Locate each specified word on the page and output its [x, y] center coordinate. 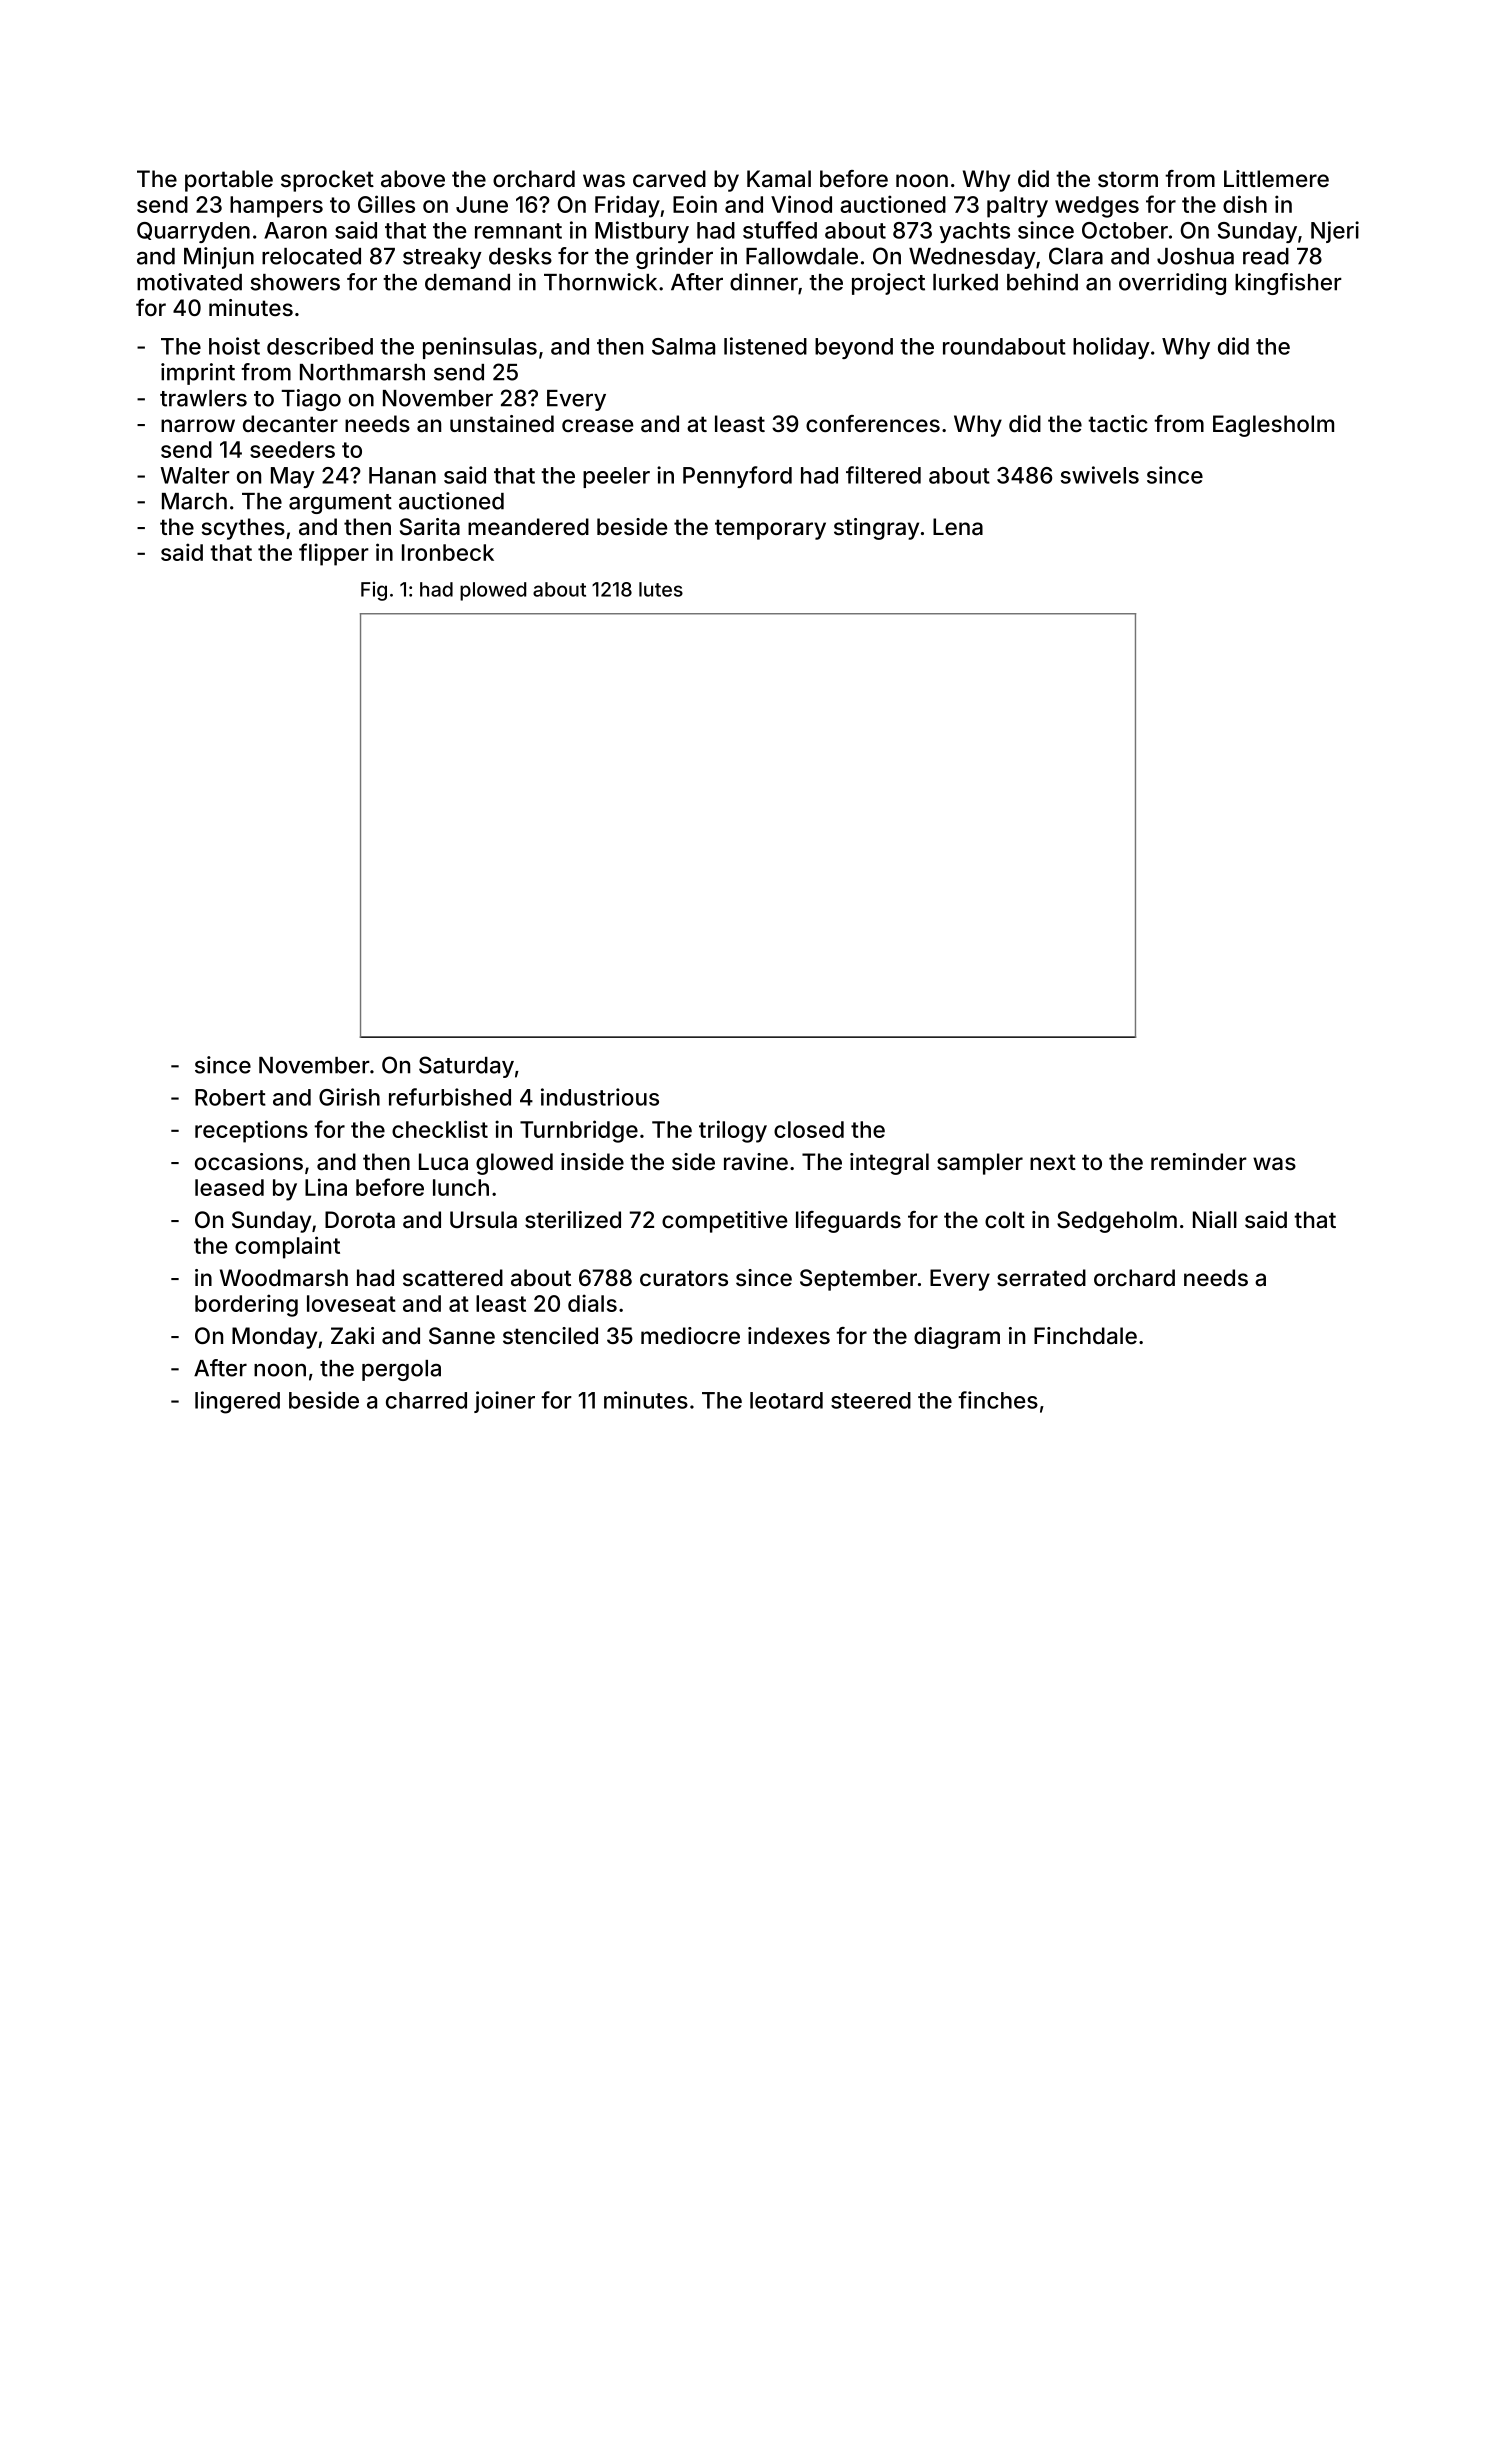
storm [1128, 179]
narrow [198, 426]
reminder [1199, 1161]
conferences [873, 423]
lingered [237, 1402]
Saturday [466, 1067]
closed [809, 1129]
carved [669, 179]
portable [229, 181]
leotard [786, 1400]
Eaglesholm [1273, 426]
